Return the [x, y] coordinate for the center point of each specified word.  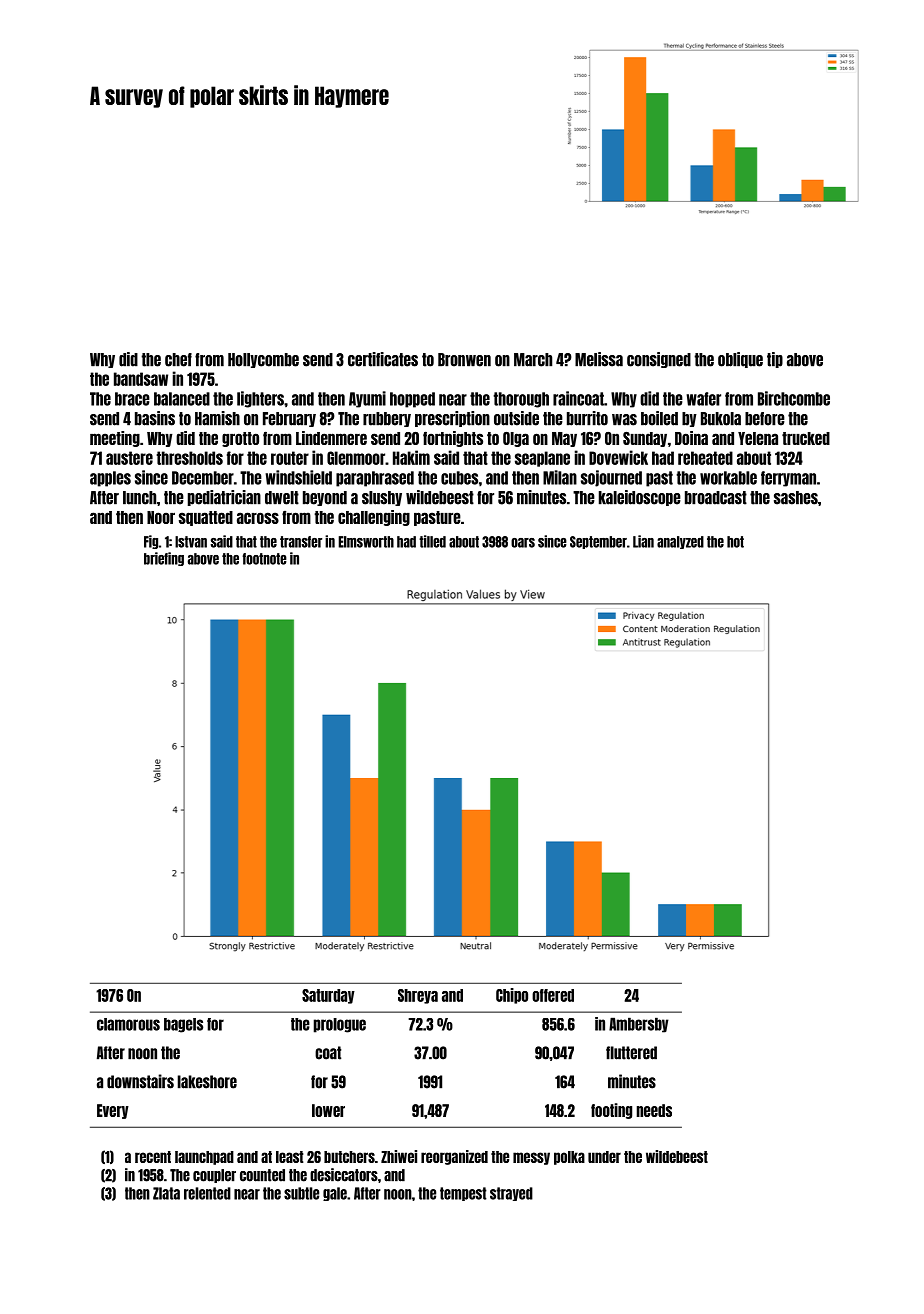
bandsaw [141, 379]
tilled [432, 541]
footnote [264, 559]
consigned [659, 360]
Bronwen [464, 360]
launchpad [204, 1158]
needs [654, 1110]
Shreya [418, 996]
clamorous [128, 1024]
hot [735, 542]
